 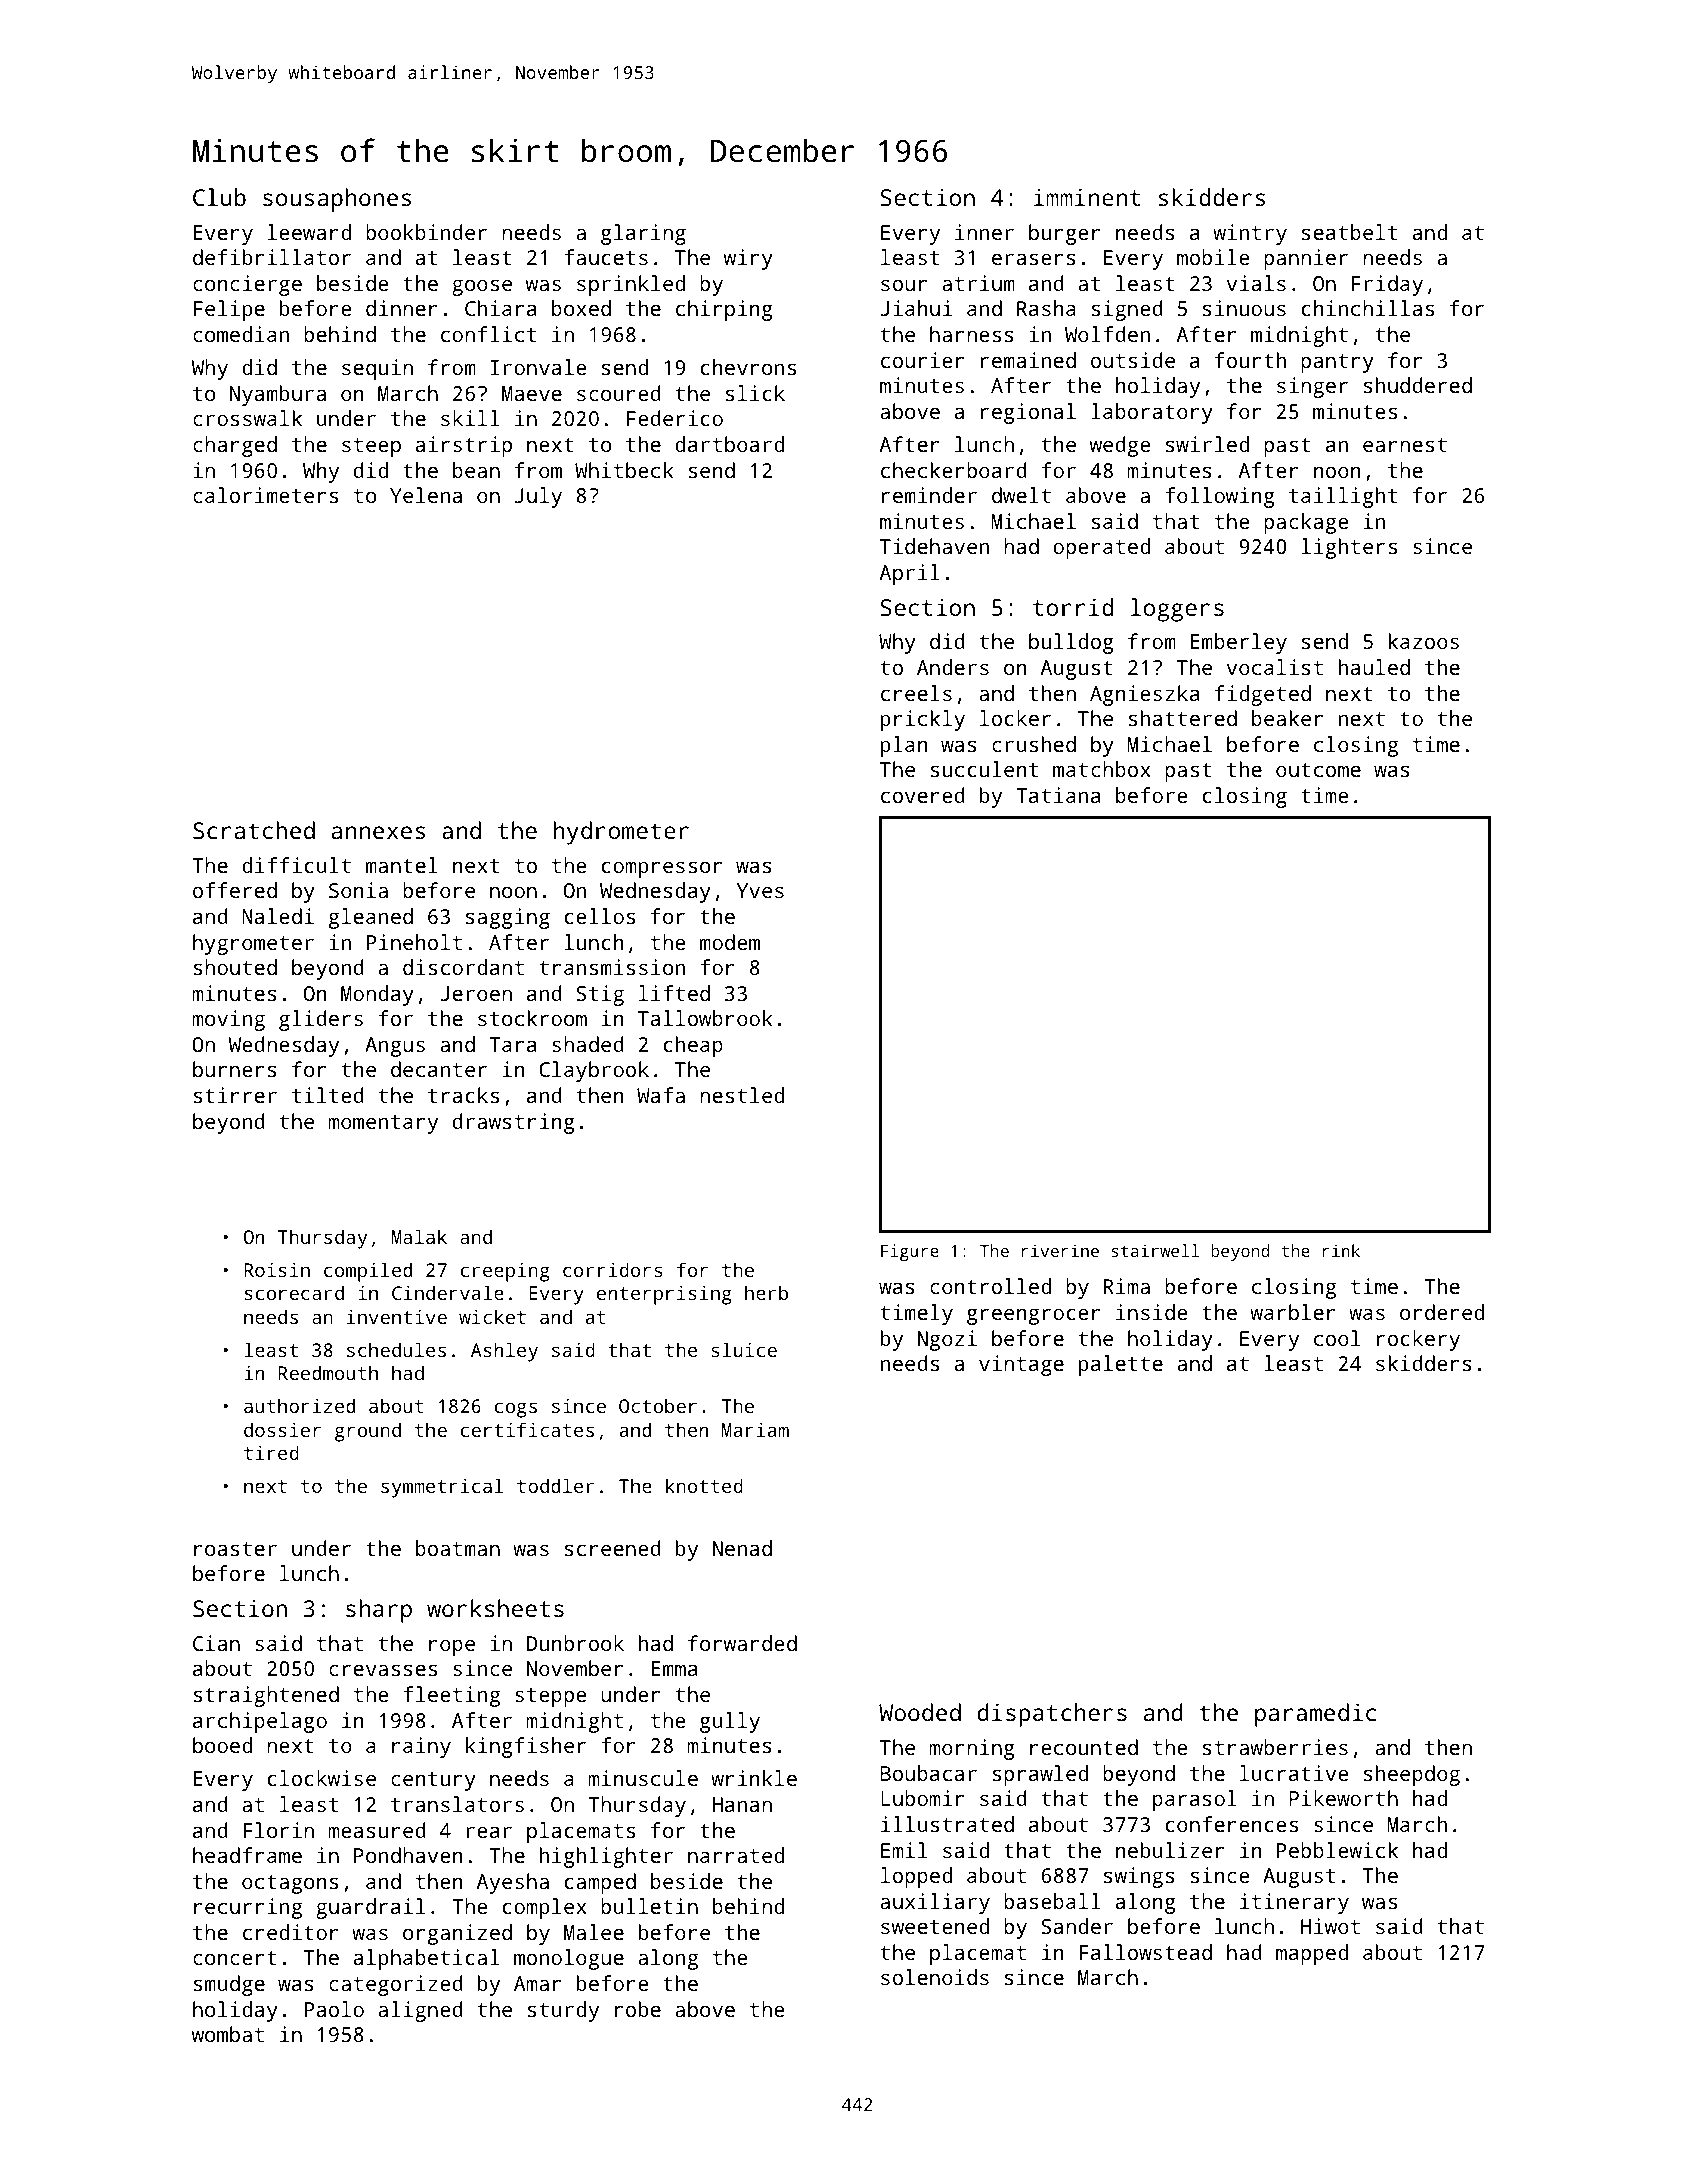 I want to click on dossier, so click(x=282, y=1429).
